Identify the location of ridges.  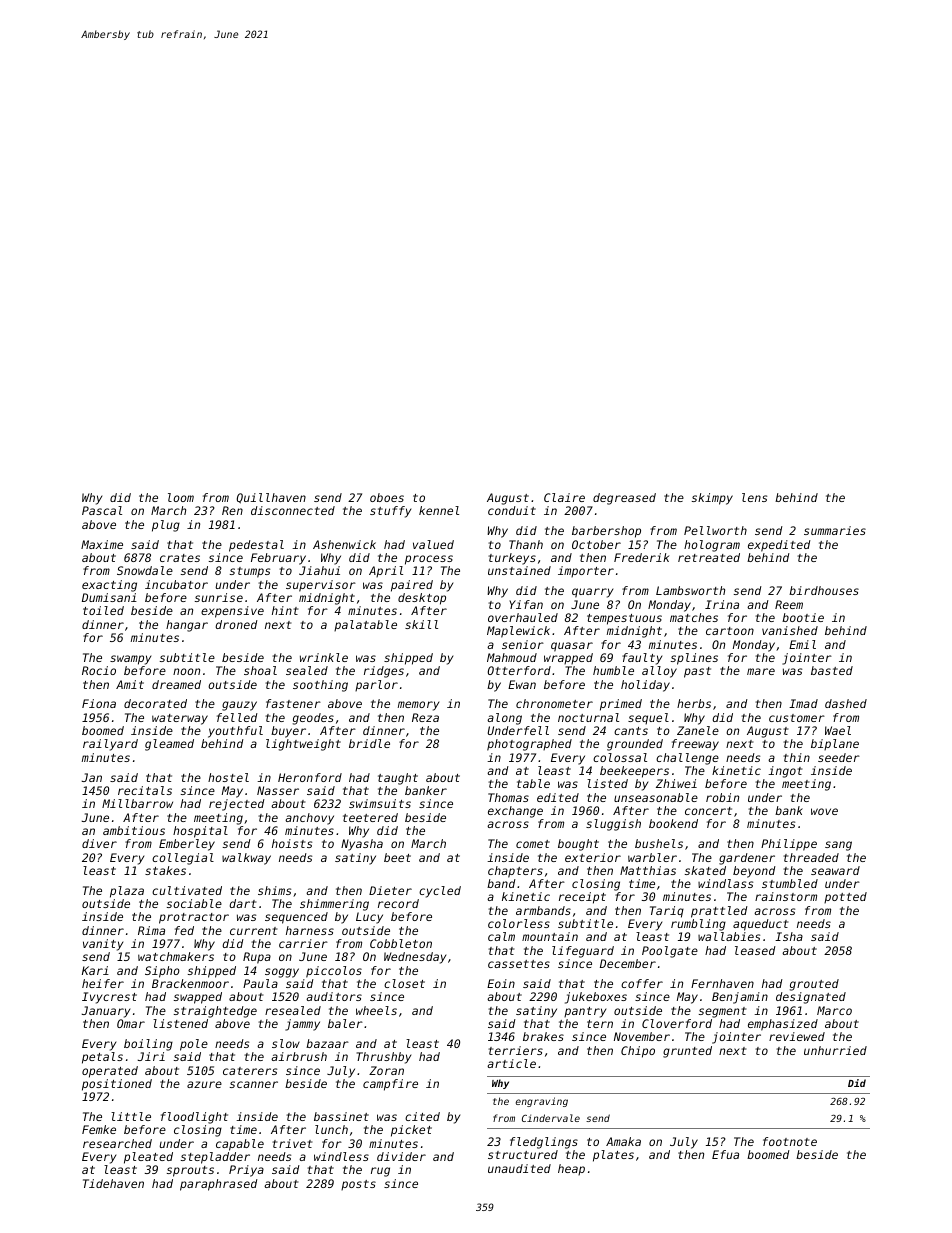
(384, 672).
